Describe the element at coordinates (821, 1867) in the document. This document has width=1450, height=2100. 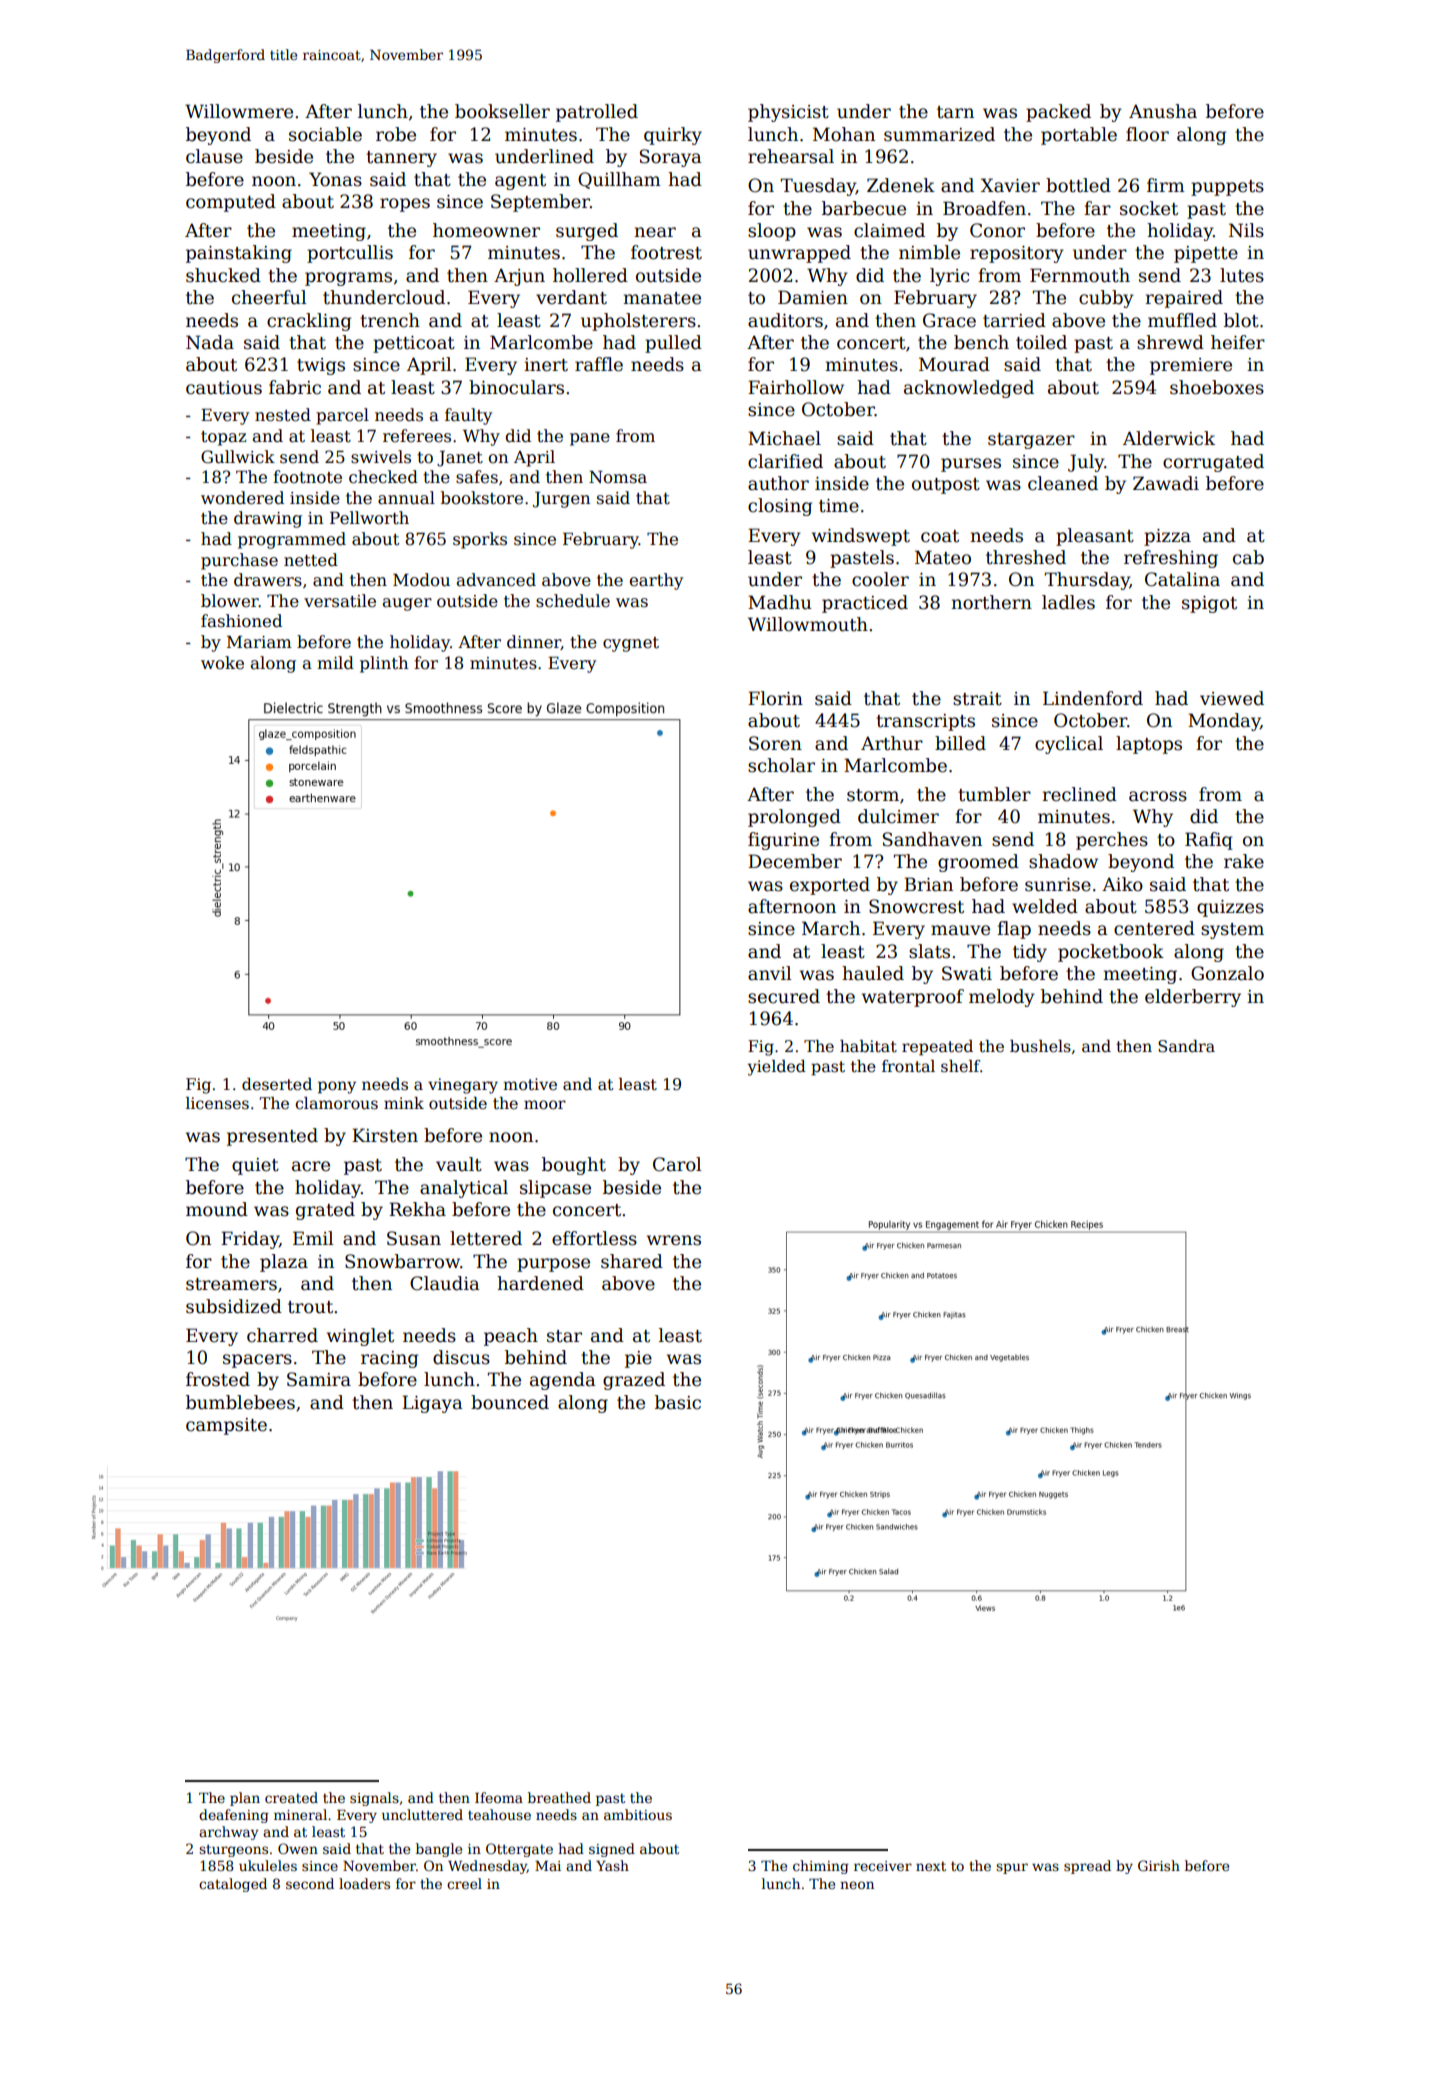
I see `chiming` at that location.
